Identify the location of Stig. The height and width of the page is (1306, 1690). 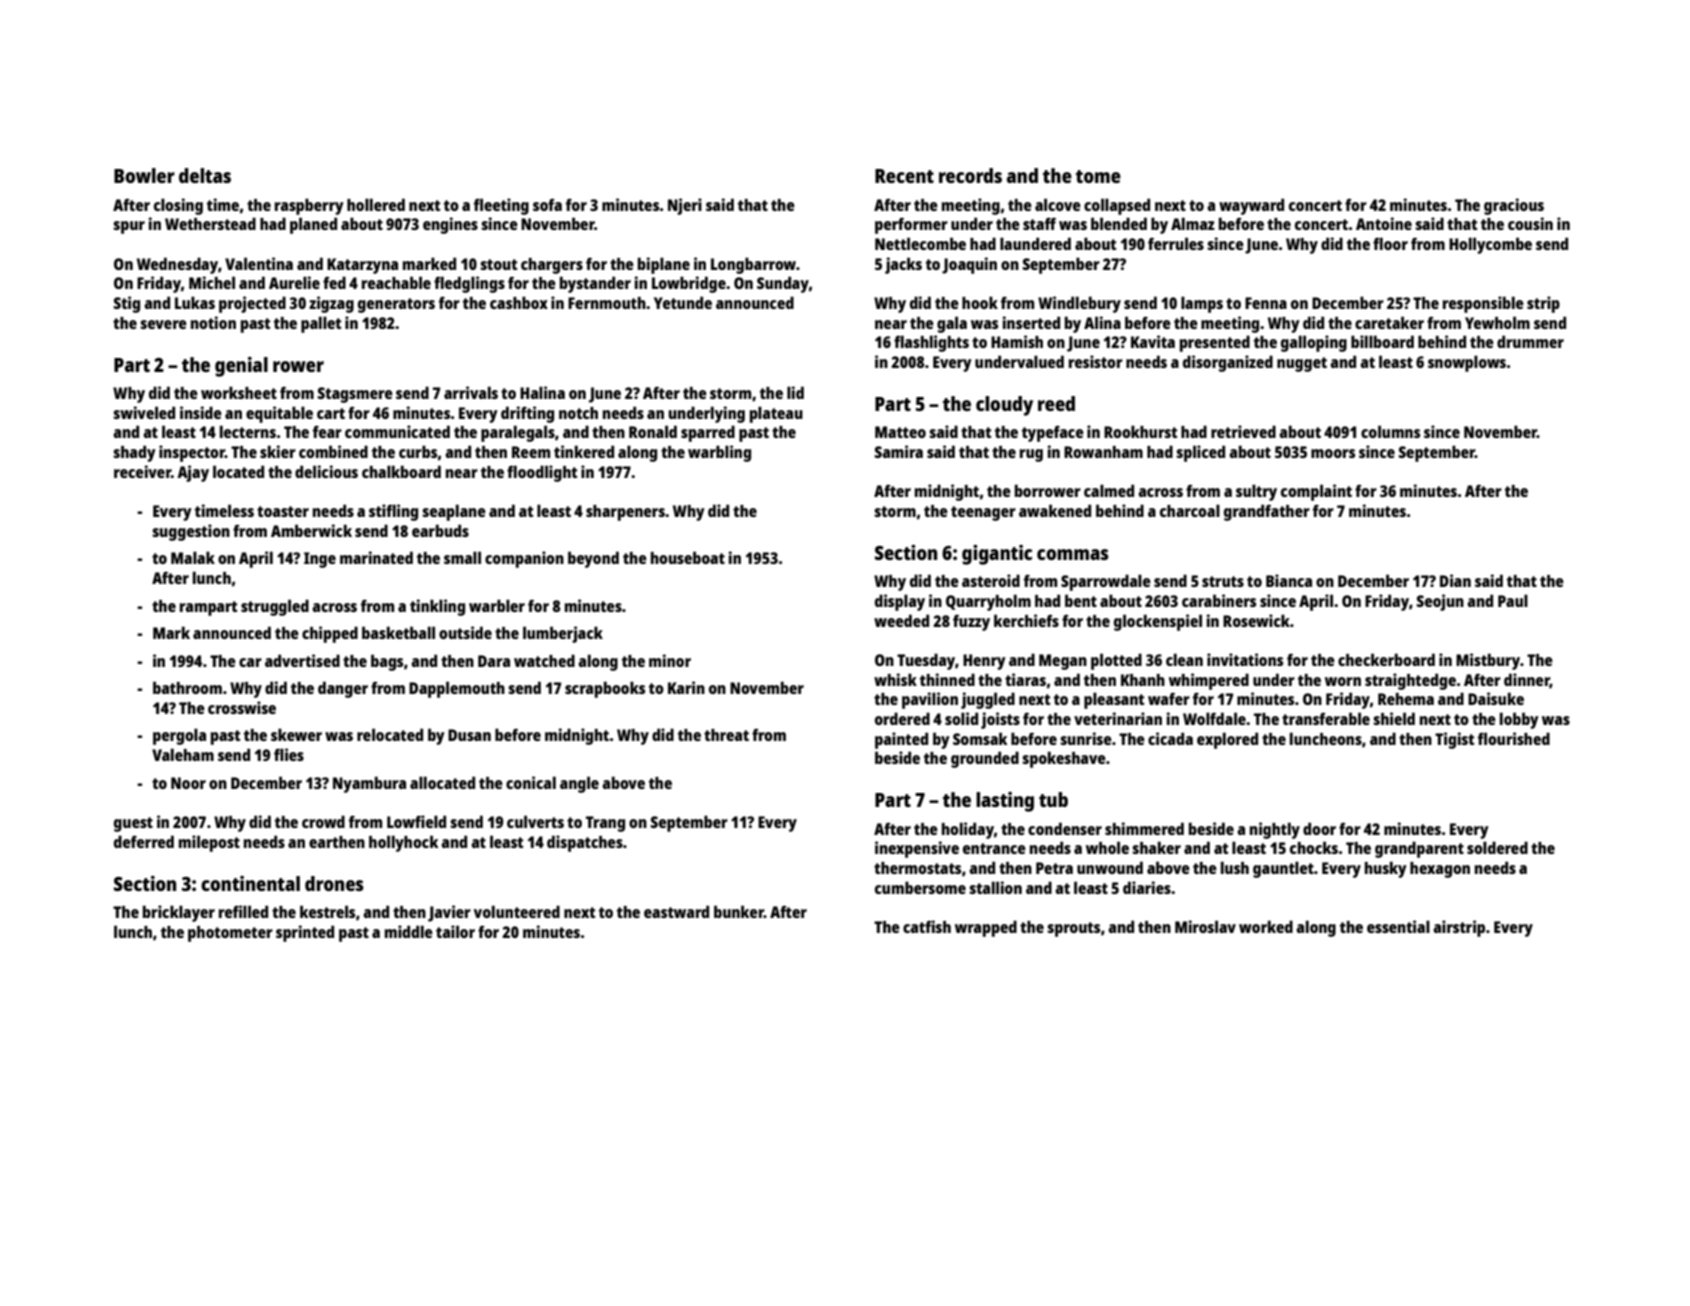
(127, 304).
